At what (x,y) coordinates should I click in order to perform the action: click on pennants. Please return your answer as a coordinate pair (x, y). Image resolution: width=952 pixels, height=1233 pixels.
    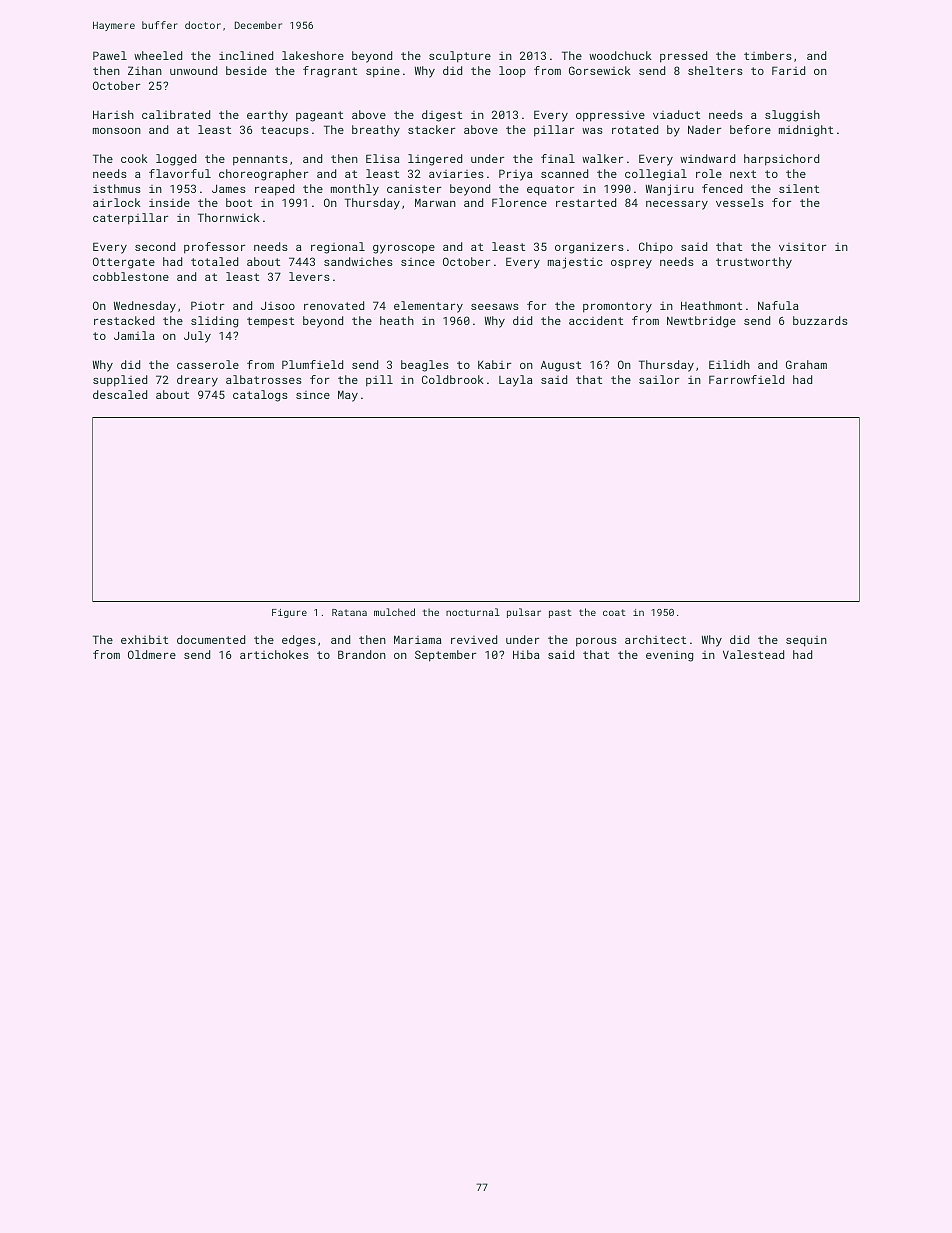
    Looking at the image, I should click on (260, 160).
